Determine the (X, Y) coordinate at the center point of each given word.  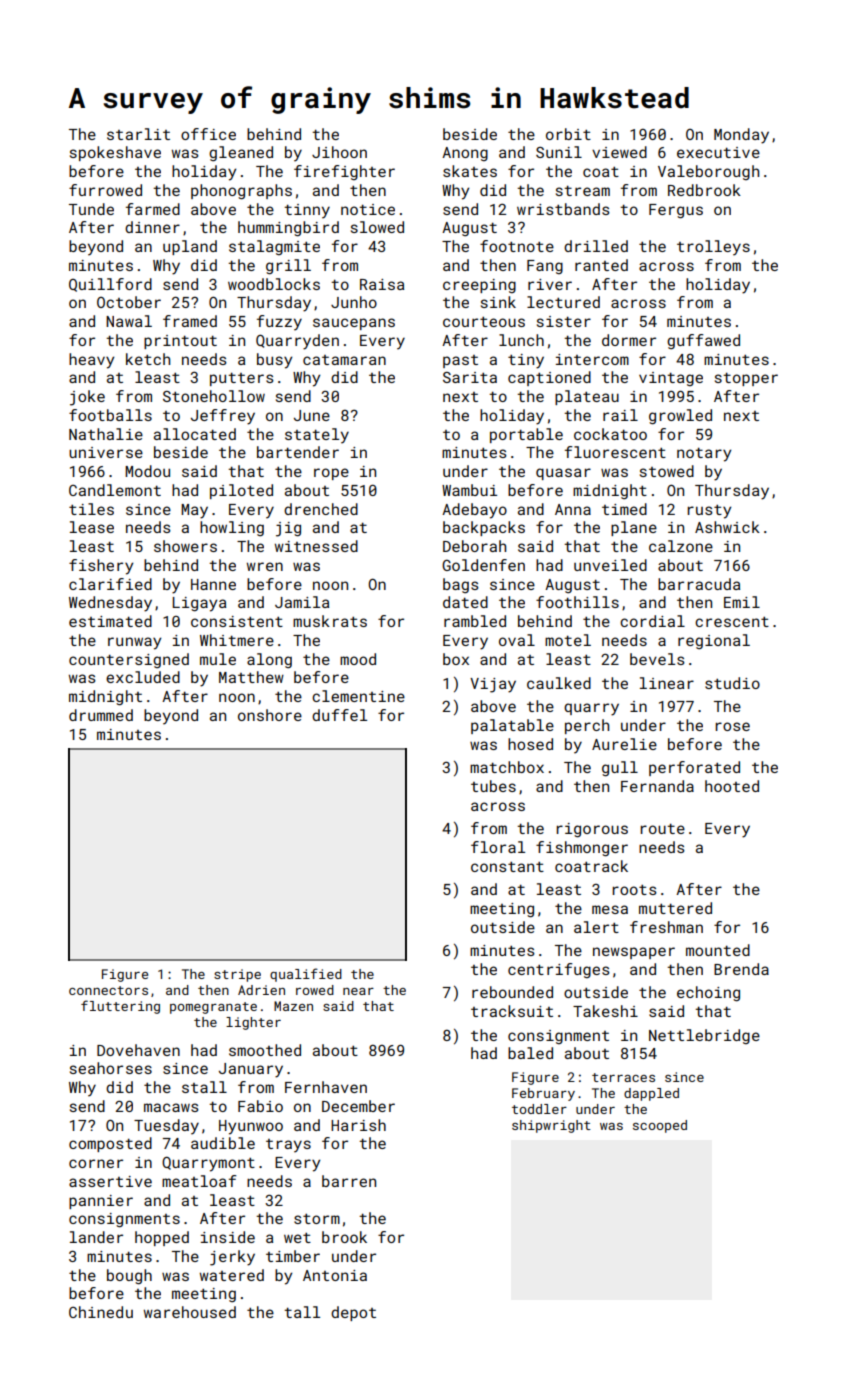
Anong (465, 154)
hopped (162, 1238)
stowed (667, 471)
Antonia (335, 1275)
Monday (741, 136)
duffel (339, 715)
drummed (101, 715)
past (460, 361)
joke (87, 398)
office (208, 134)
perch (587, 726)
